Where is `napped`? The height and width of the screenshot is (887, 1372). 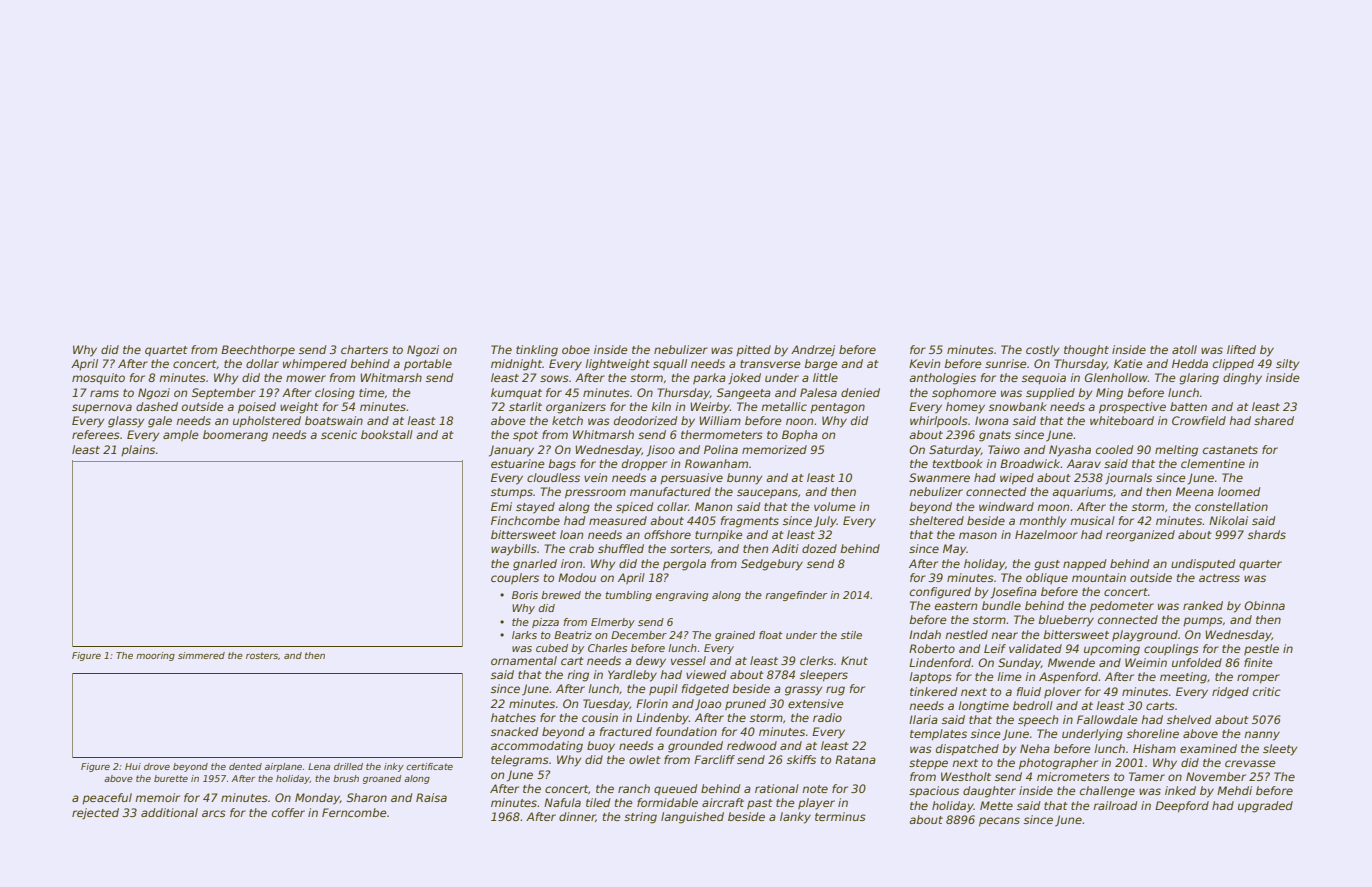 napped is located at coordinates (1085, 565).
